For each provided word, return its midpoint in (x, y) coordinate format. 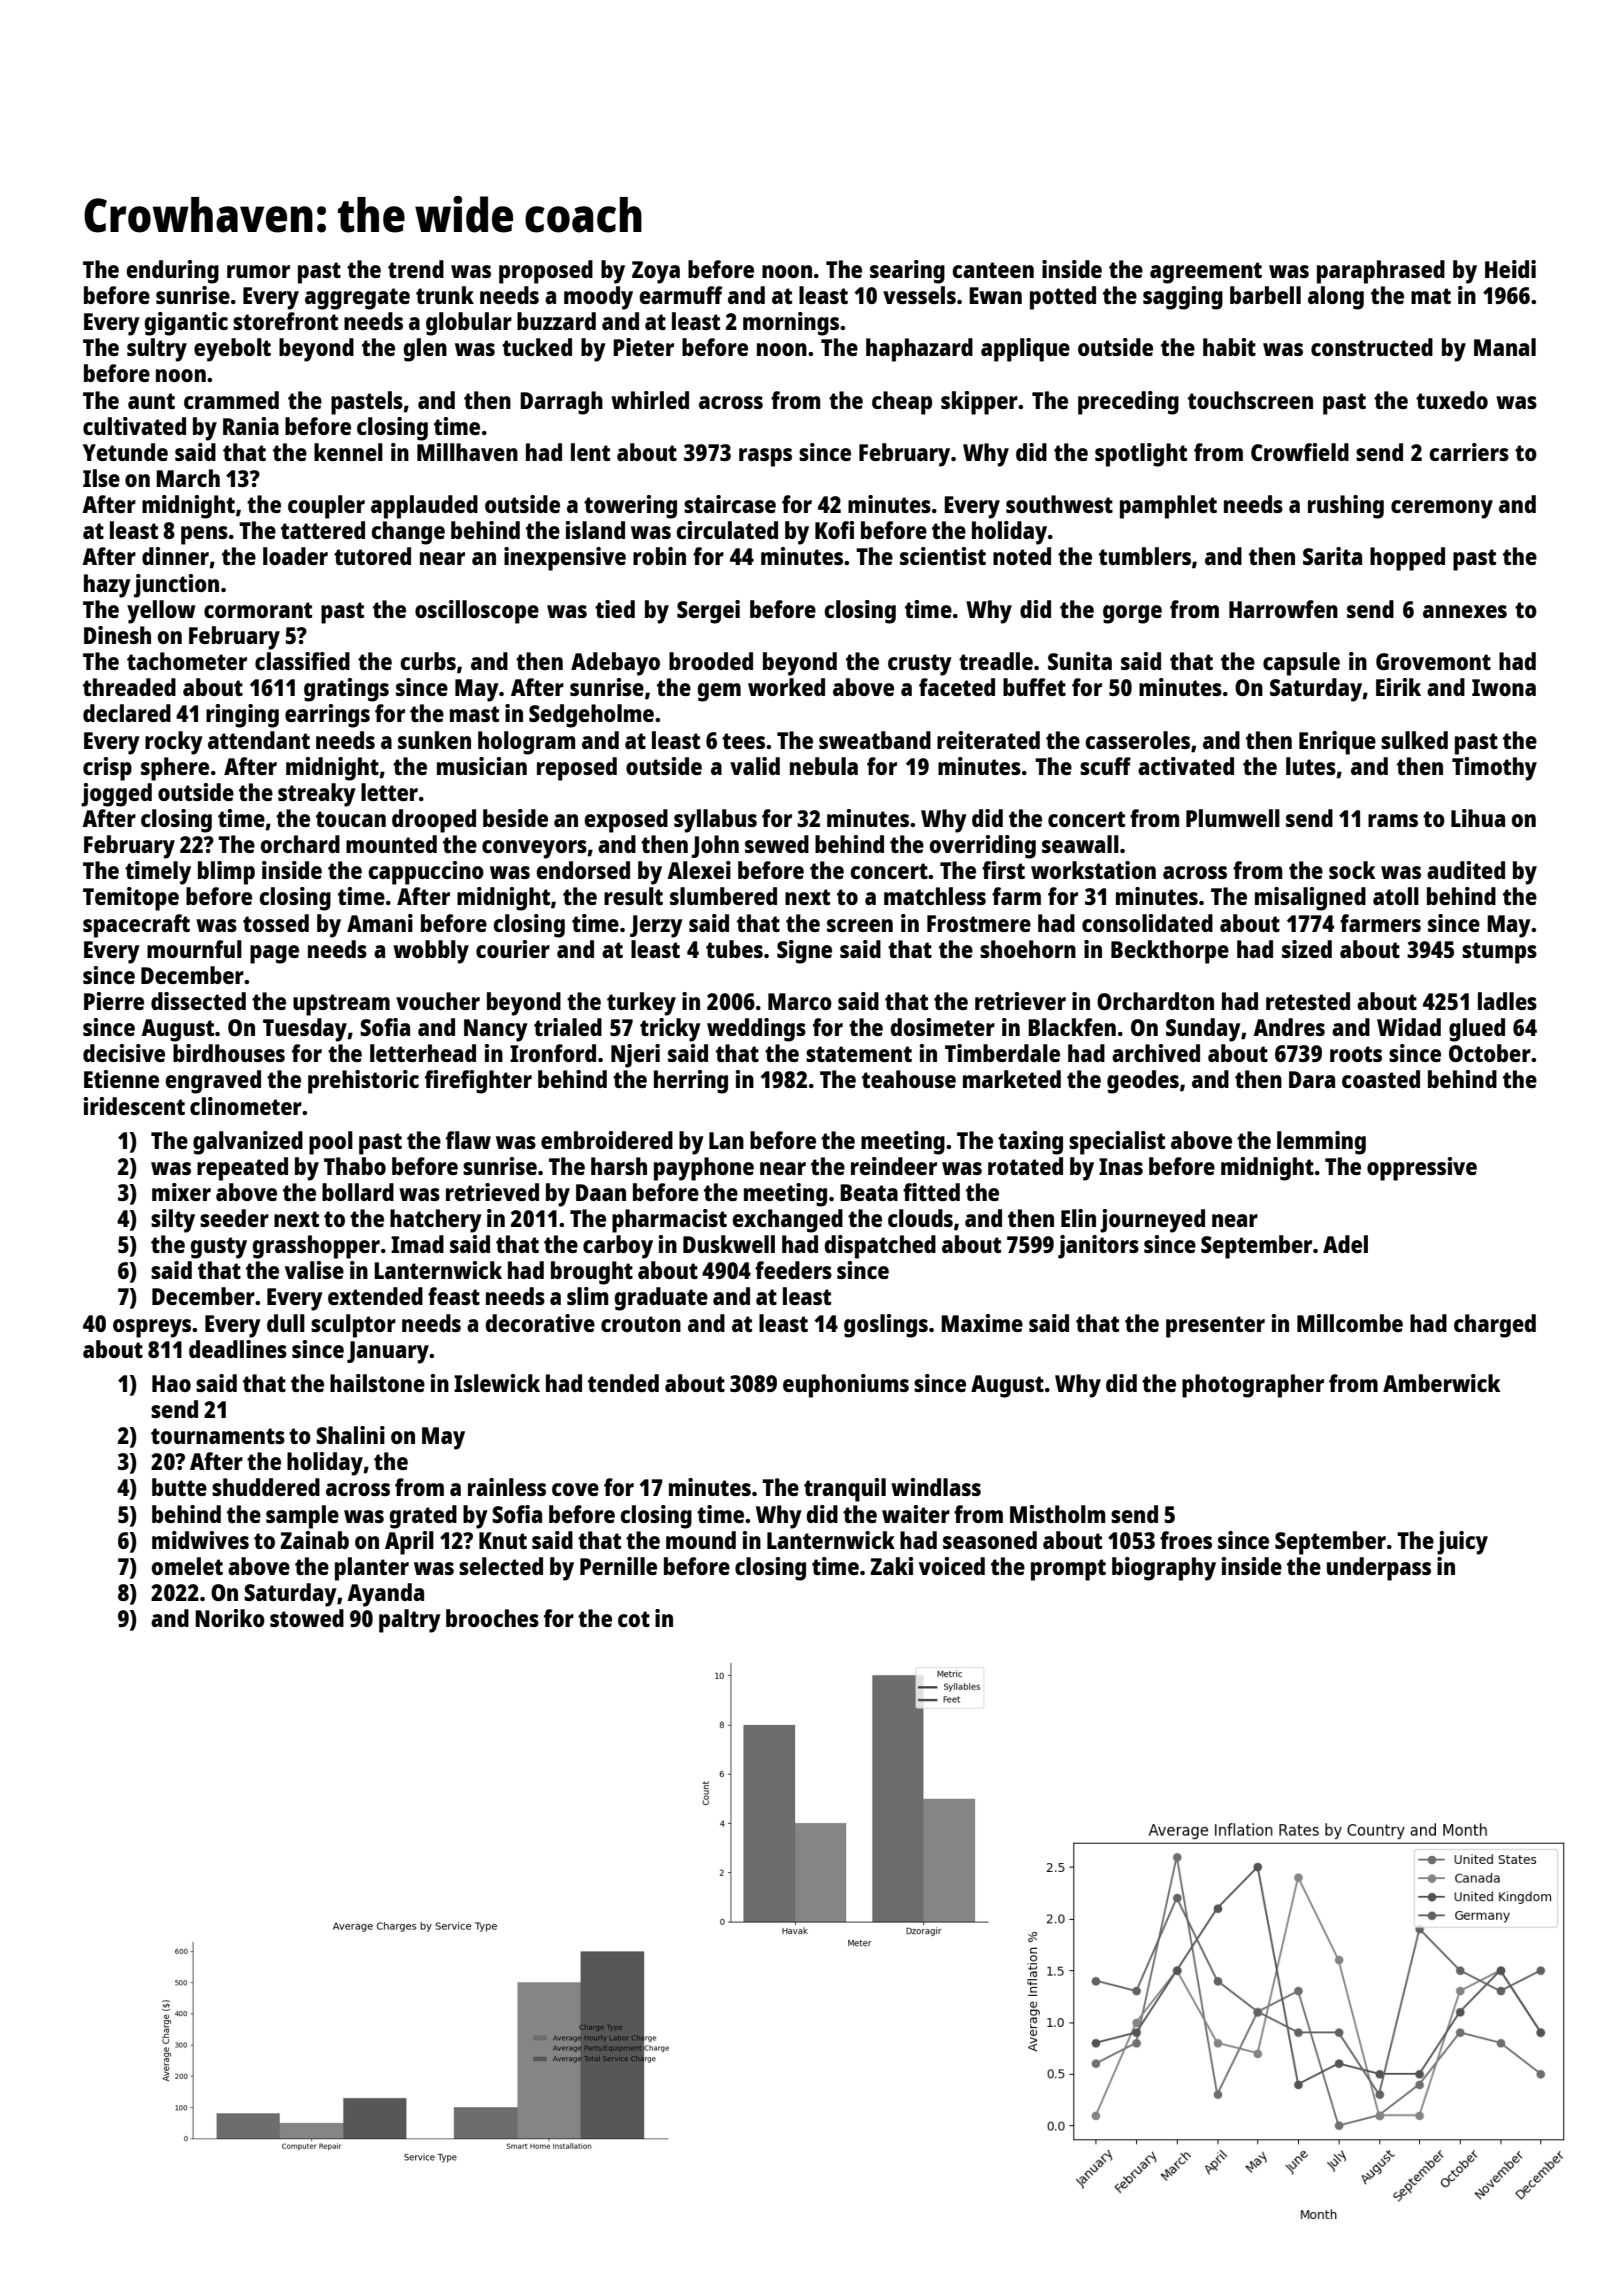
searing (907, 272)
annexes (1465, 611)
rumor (258, 271)
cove (575, 1489)
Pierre (114, 1001)
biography (1164, 1569)
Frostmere (979, 923)
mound (701, 1540)
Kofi (834, 530)
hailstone (377, 1383)
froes (1186, 1540)
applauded (424, 507)
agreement (1206, 273)
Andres (1289, 1027)
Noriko (230, 1618)
